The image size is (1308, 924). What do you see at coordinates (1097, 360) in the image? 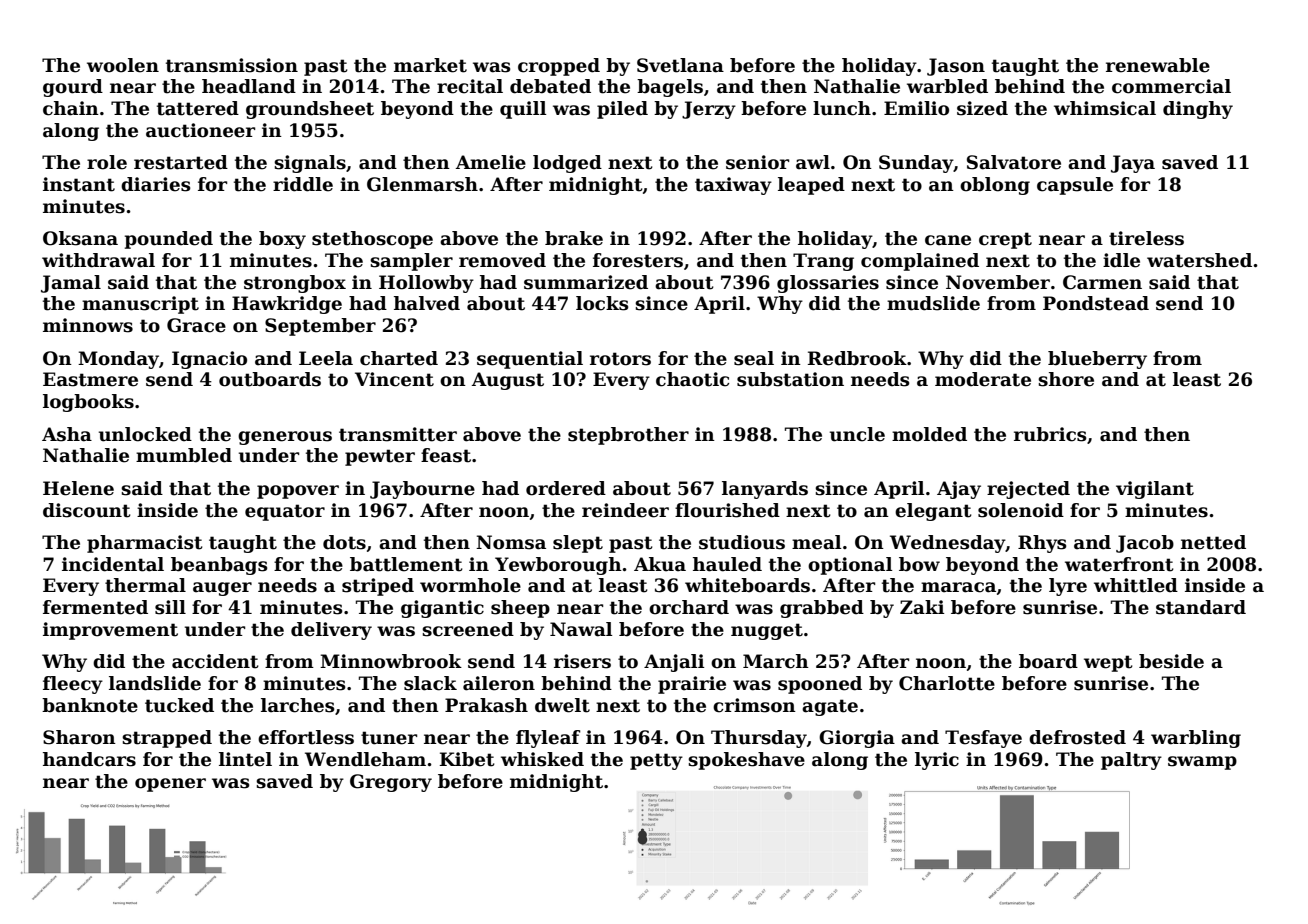
I see `blueberry` at bounding box center [1097, 360].
